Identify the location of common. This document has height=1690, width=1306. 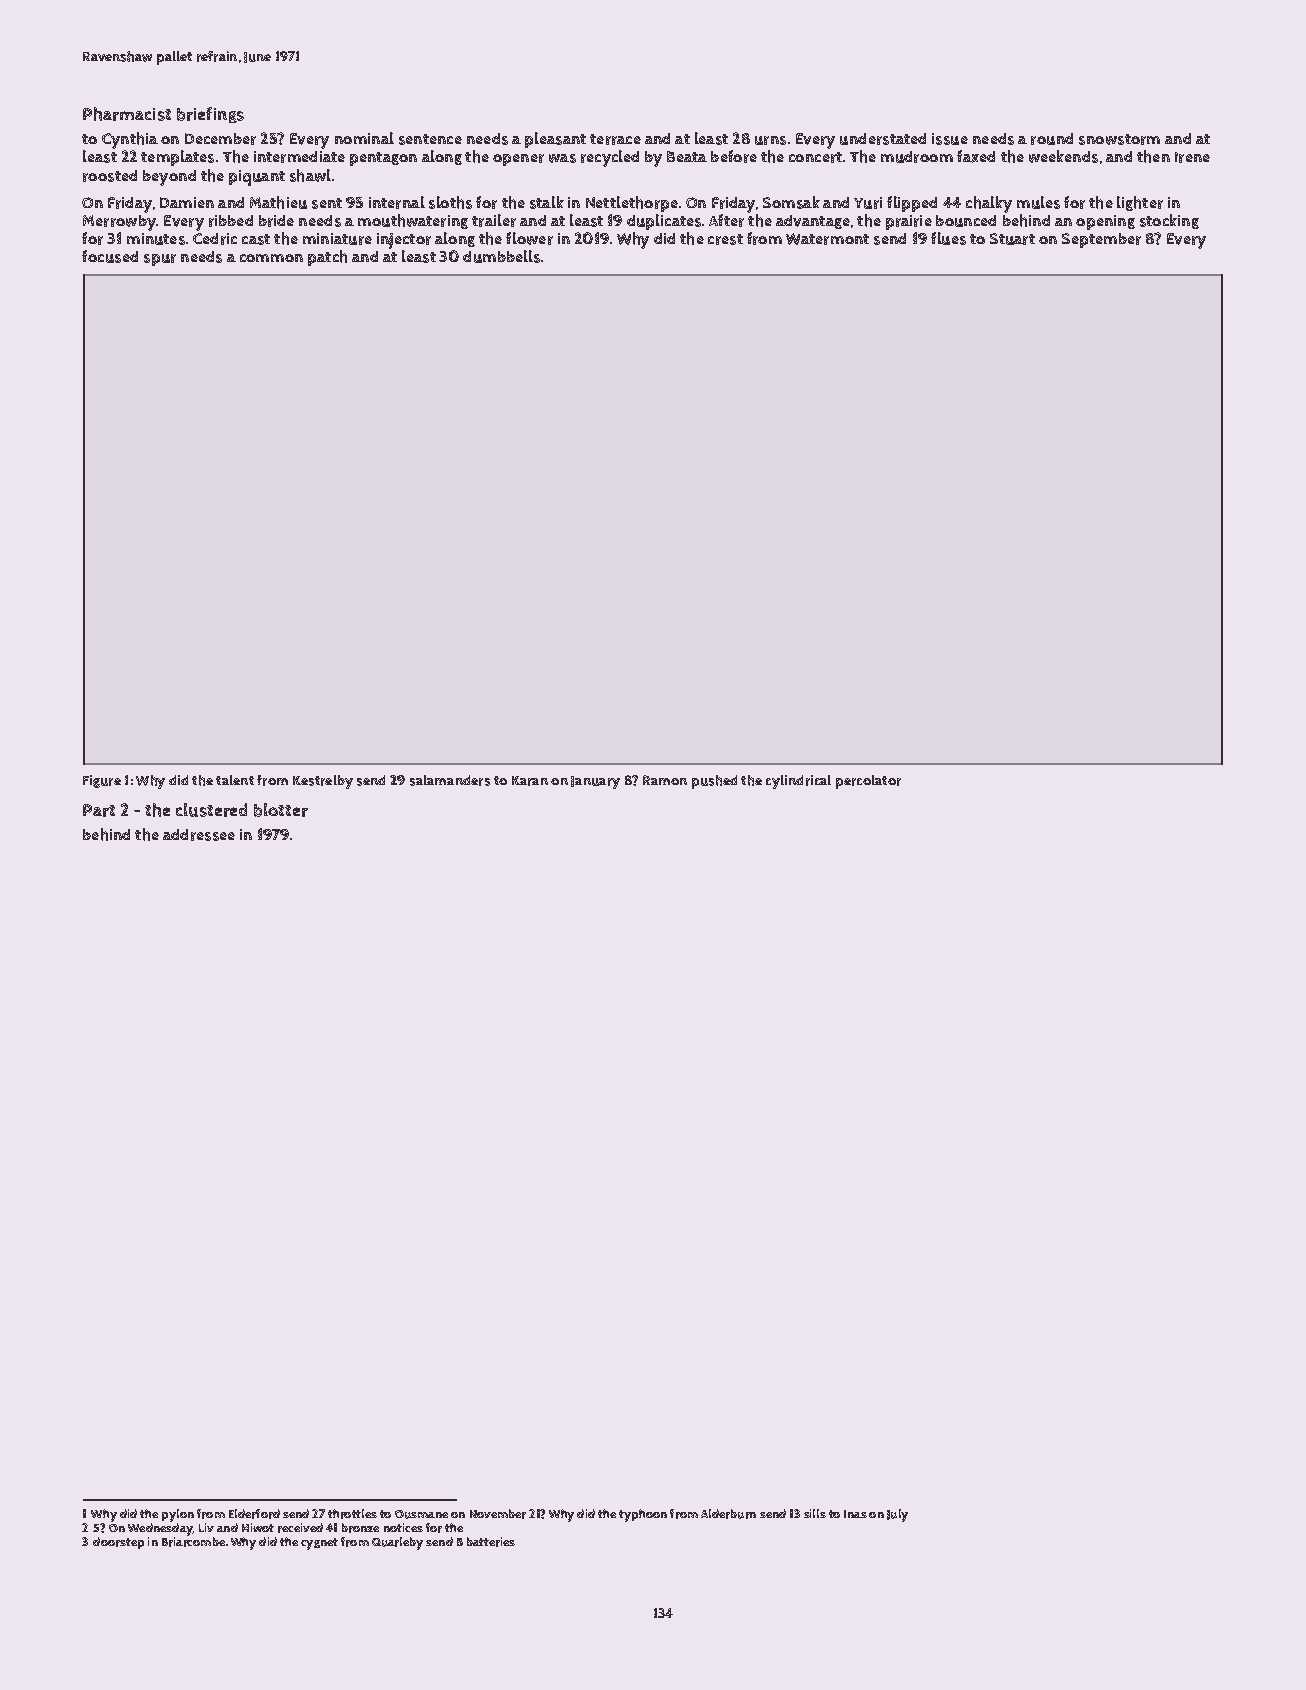
(271, 258).
